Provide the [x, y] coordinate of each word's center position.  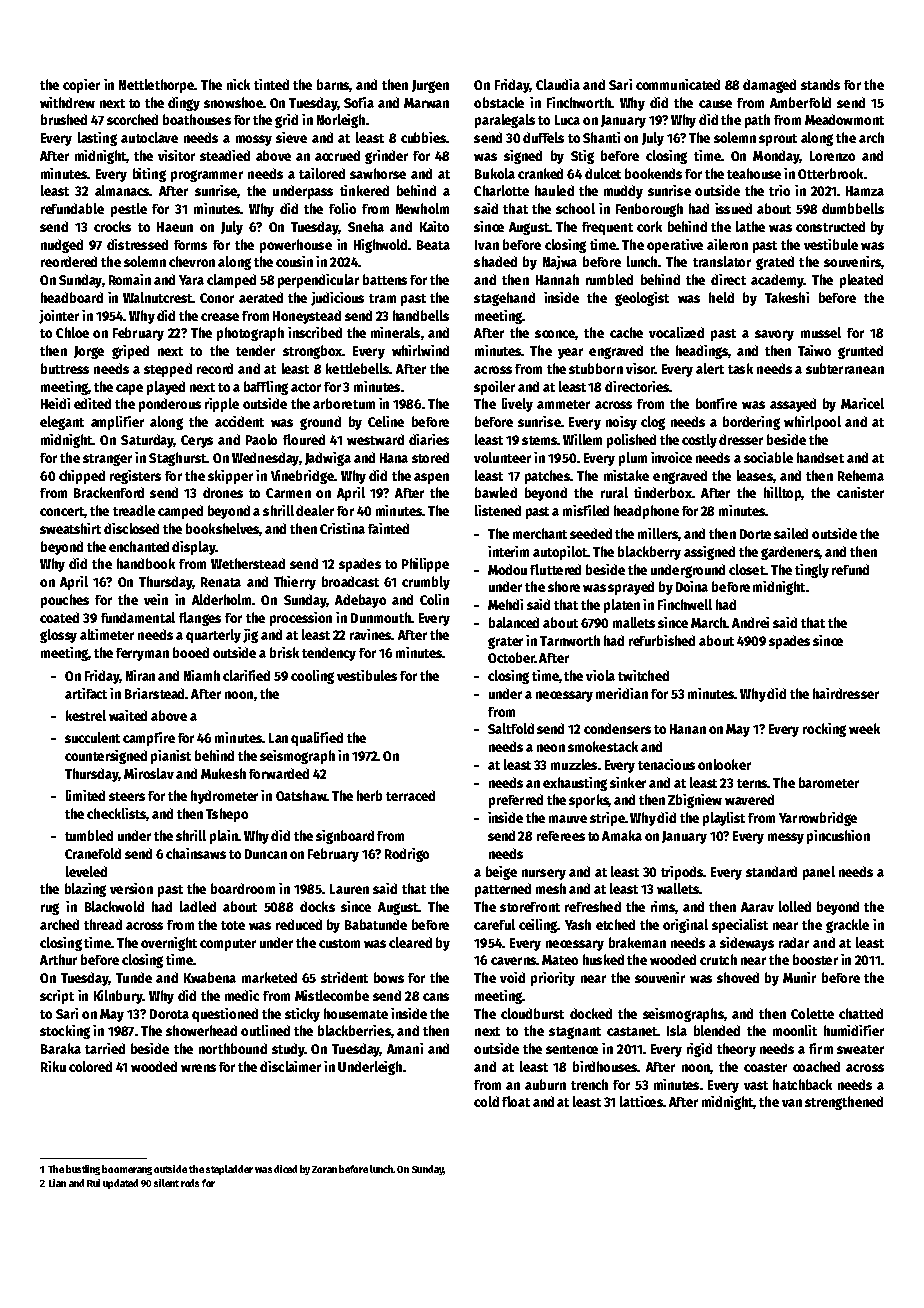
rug [50, 909]
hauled [554, 190]
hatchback [802, 1084]
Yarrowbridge [818, 819]
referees [561, 836]
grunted [860, 352]
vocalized [676, 332]
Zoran [324, 1169]
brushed [64, 119]
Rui [93, 1183]
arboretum [344, 403]
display [194, 548]
